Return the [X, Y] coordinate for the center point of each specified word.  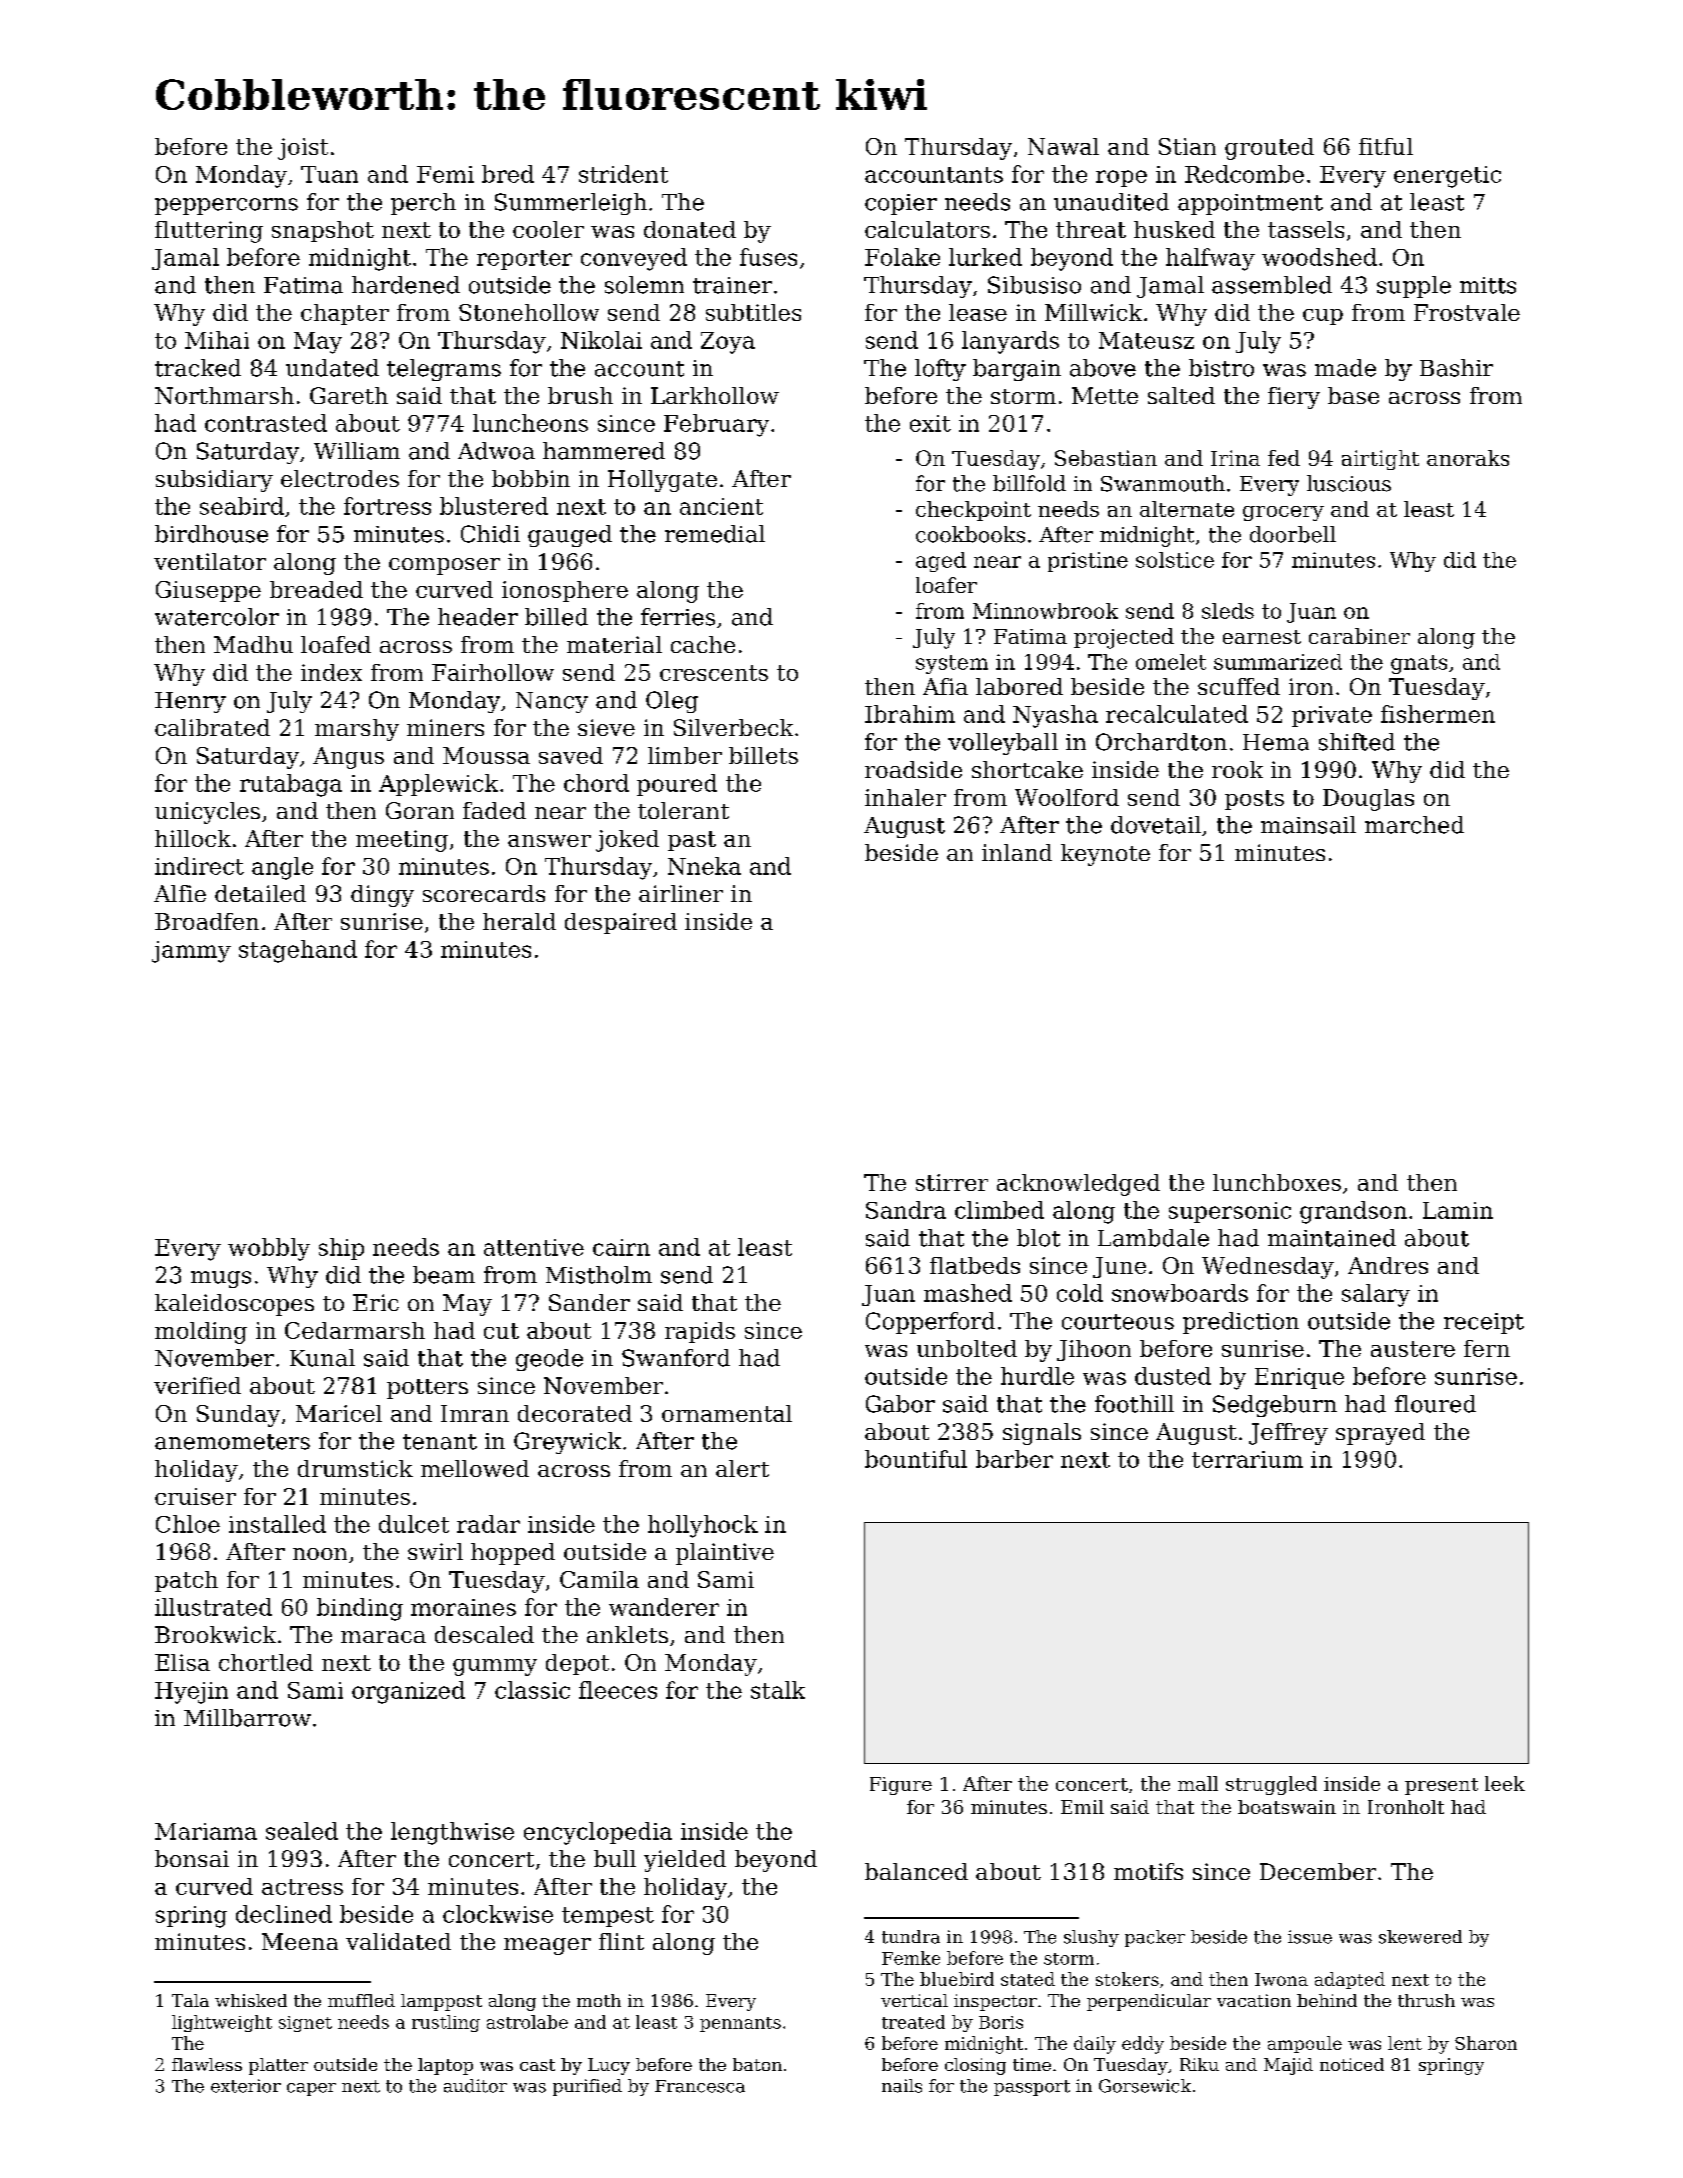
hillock [193, 838]
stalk [778, 1690]
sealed [302, 1831]
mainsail [1308, 825]
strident [623, 174]
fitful [1386, 146]
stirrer [952, 1182]
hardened [406, 285]
